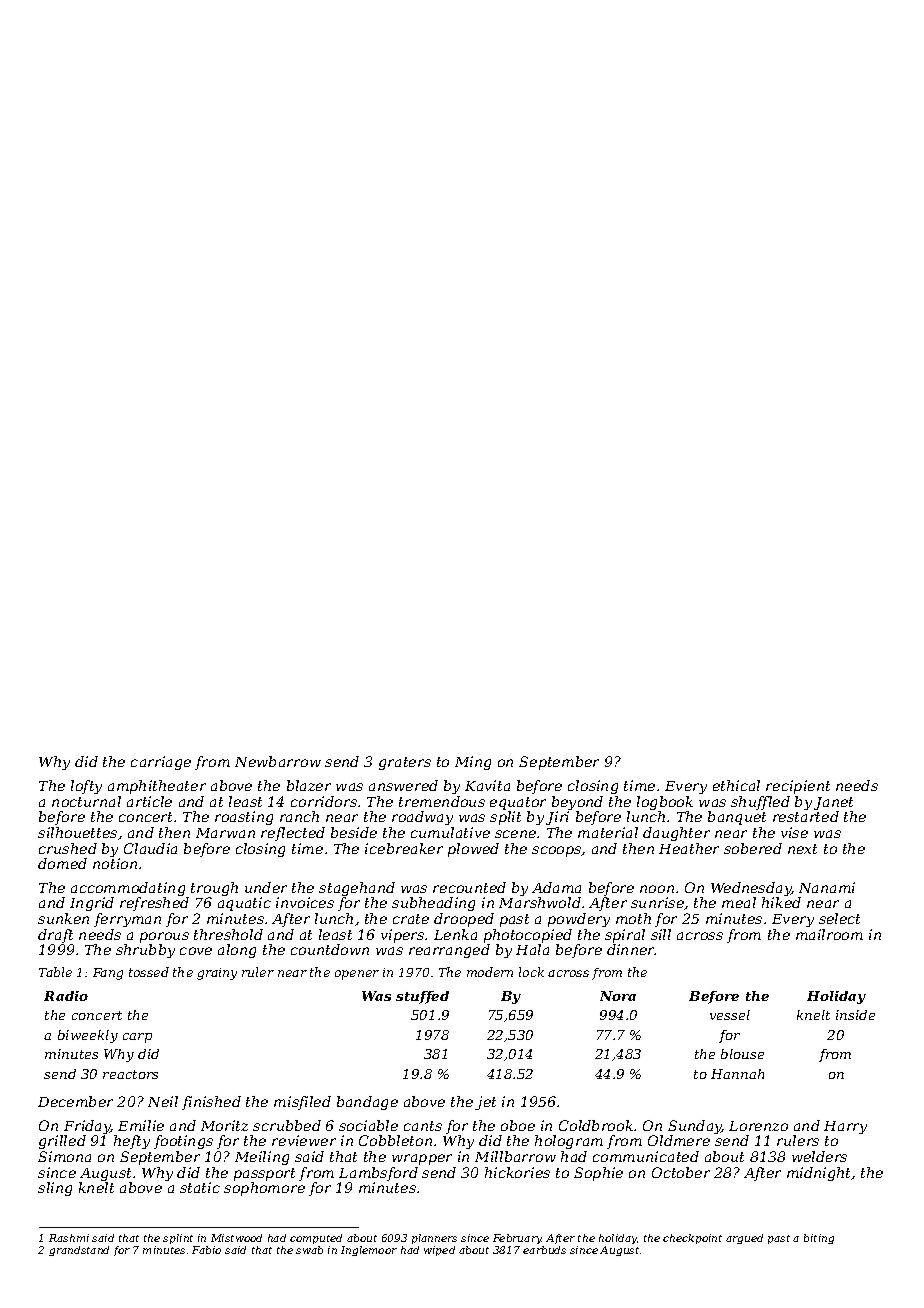 Image resolution: width=924 pixels, height=1308 pixels. What do you see at coordinates (829, 934) in the screenshot?
I see `mailroom` at bounding box center [829, 934].
